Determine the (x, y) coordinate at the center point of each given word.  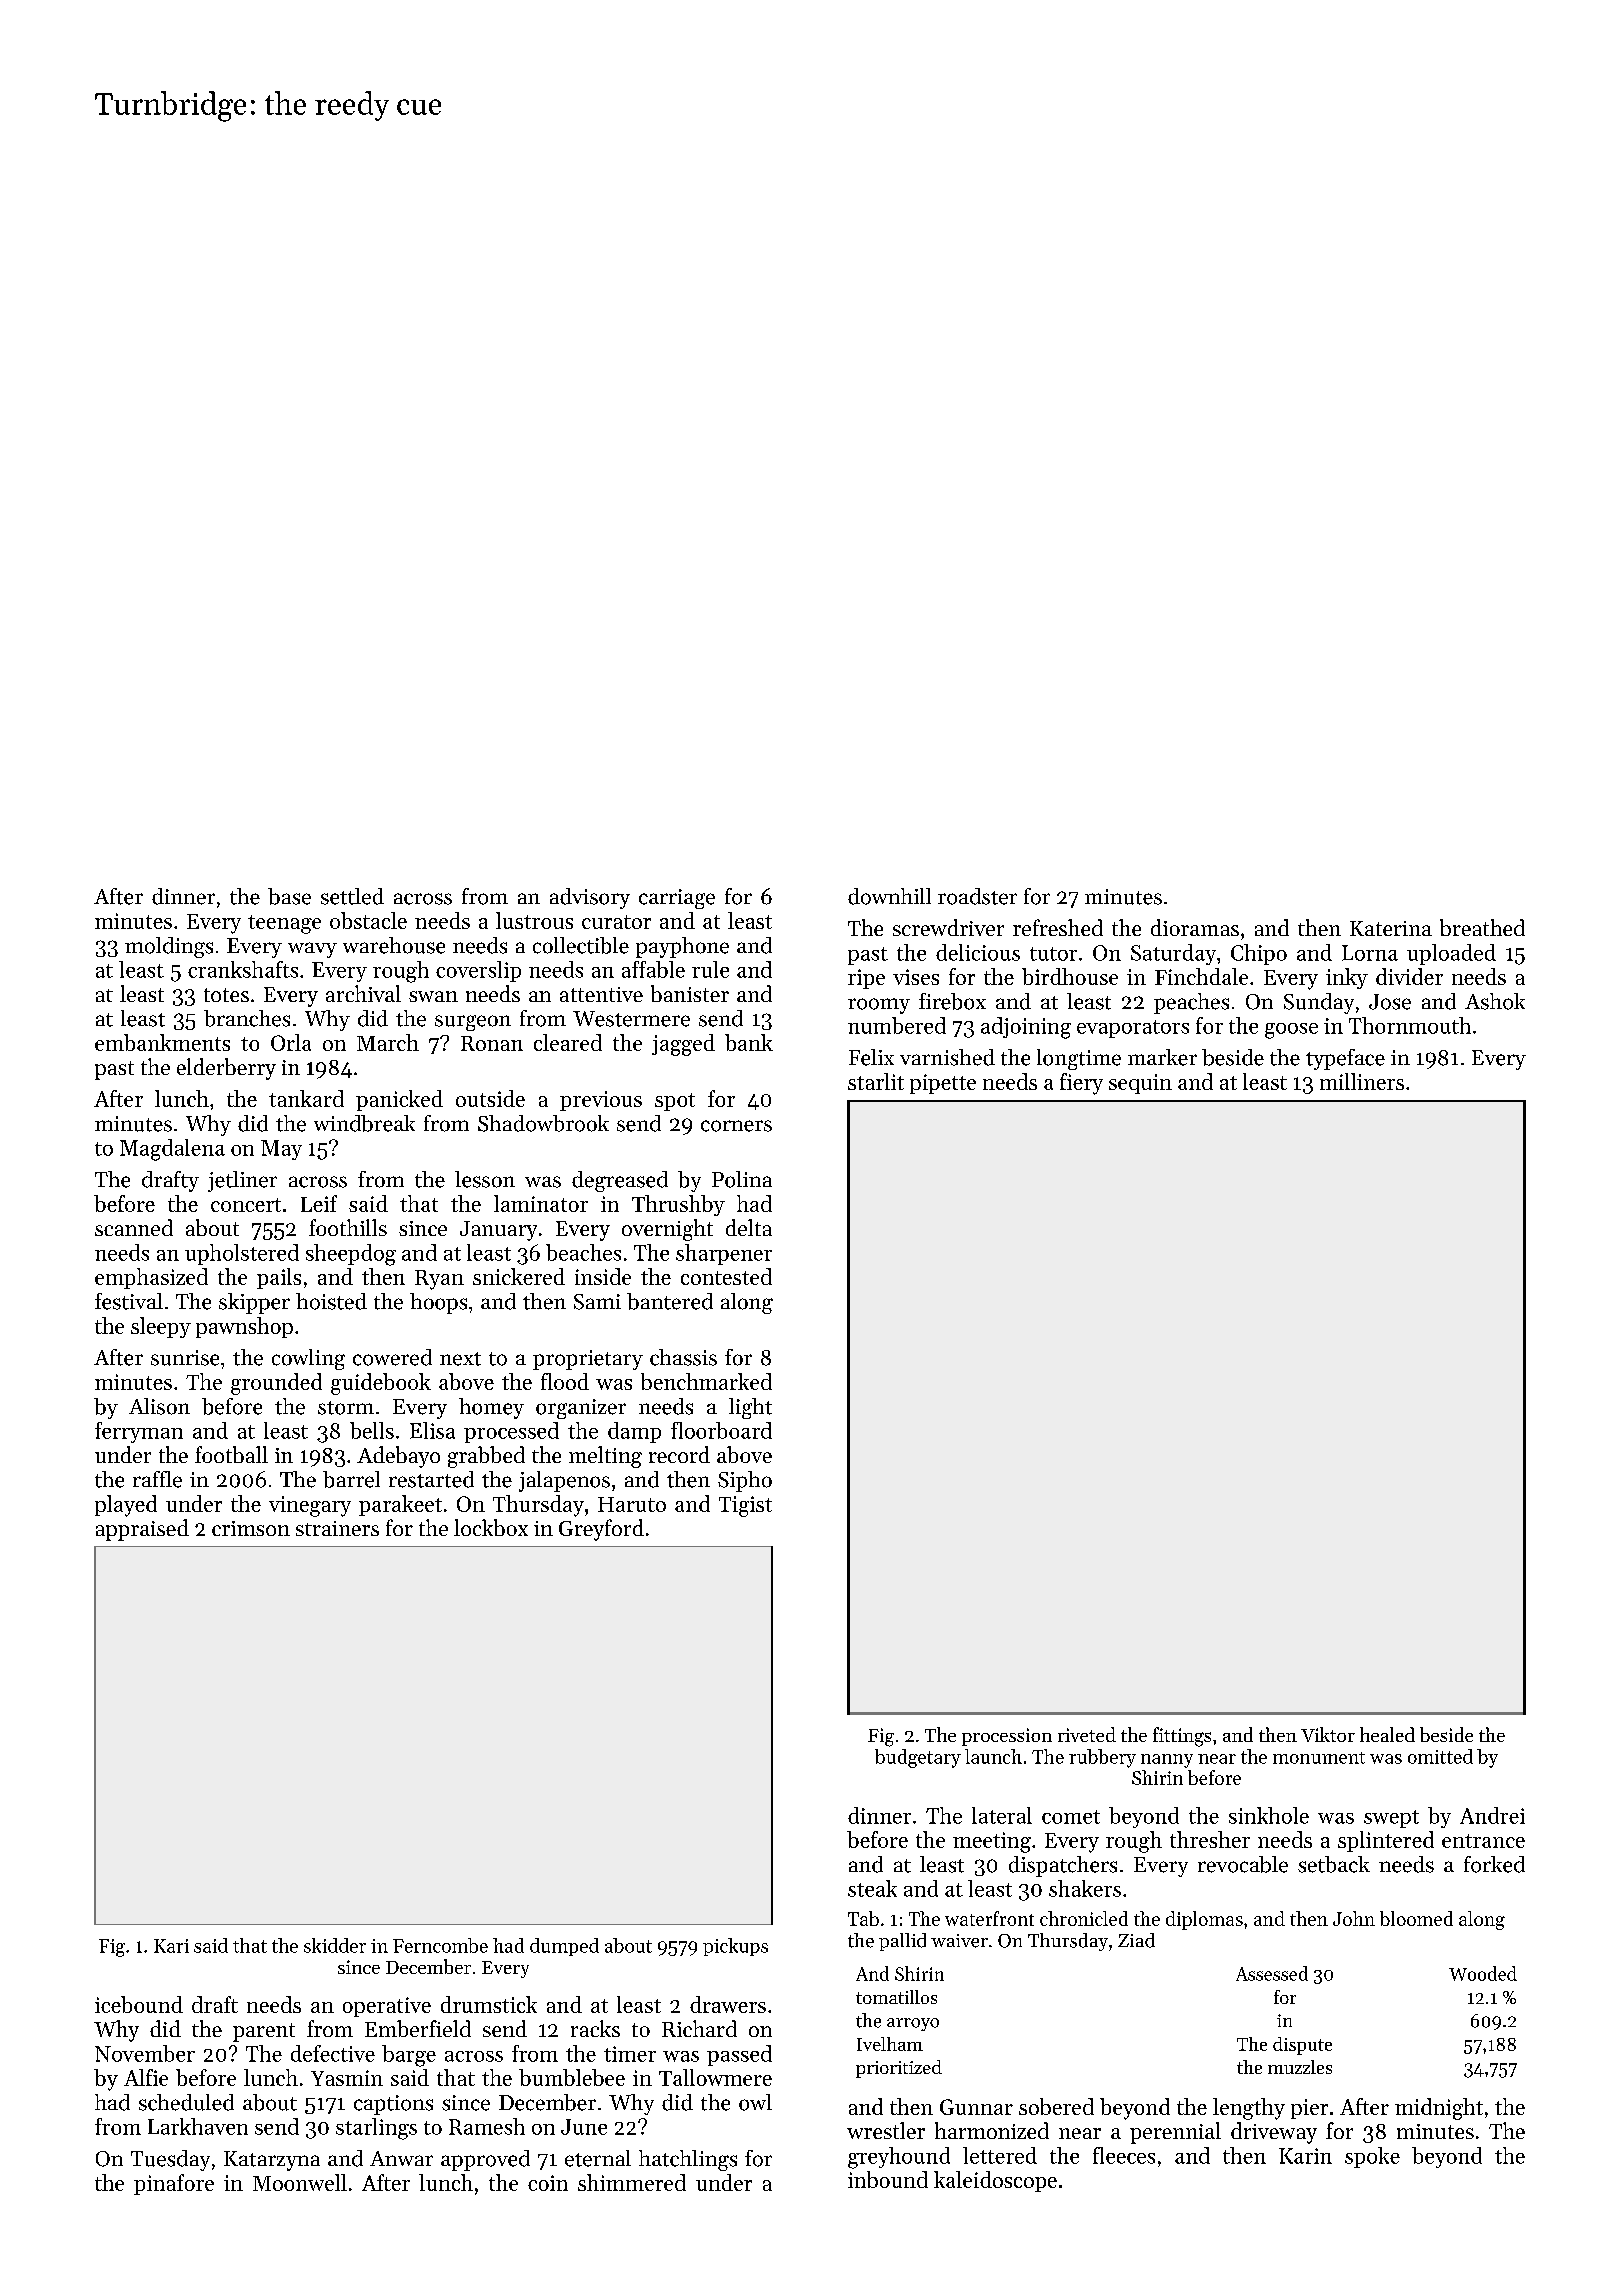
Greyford (601, 1530)
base (289, 896)
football (231, 1454)
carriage (677, 899)
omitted (1440, 1756)
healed (1387, 1734)
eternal (598, 2158)
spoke (1372, 2157)
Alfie (146, 2077)
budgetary (918, 1758)
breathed (1482, 927)
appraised (142, 1530)
